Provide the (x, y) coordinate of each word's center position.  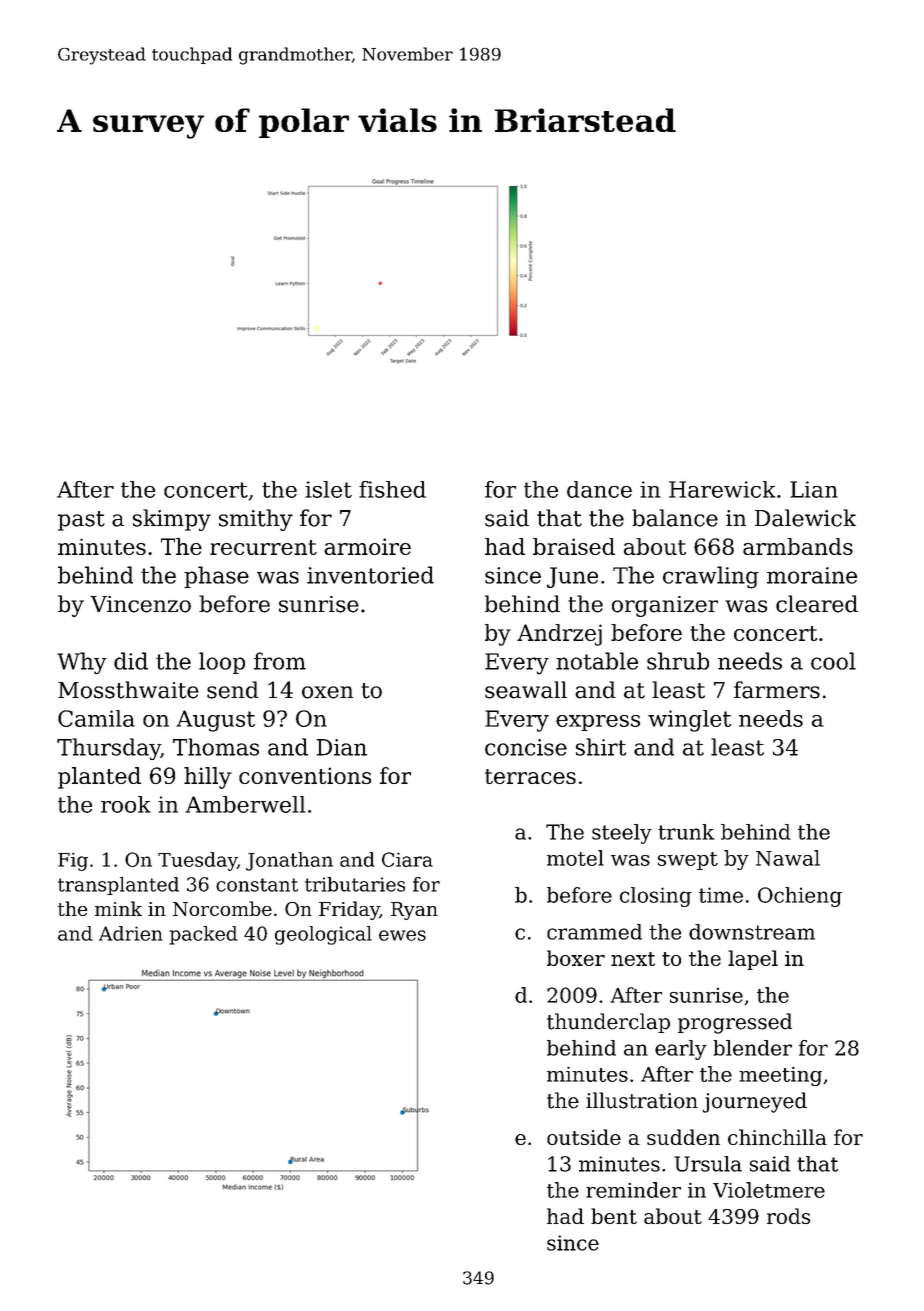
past (81, 521)
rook (126, 804)
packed (203, 935)
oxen (327, 692)
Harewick (722, 489)
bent (614, 1216)
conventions (305, 775)
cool (833, 661)
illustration (642, 1100)
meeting (780, 1076)
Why (82, 663)
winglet (689, 721)
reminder (633, 1190)
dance (599, 489)
